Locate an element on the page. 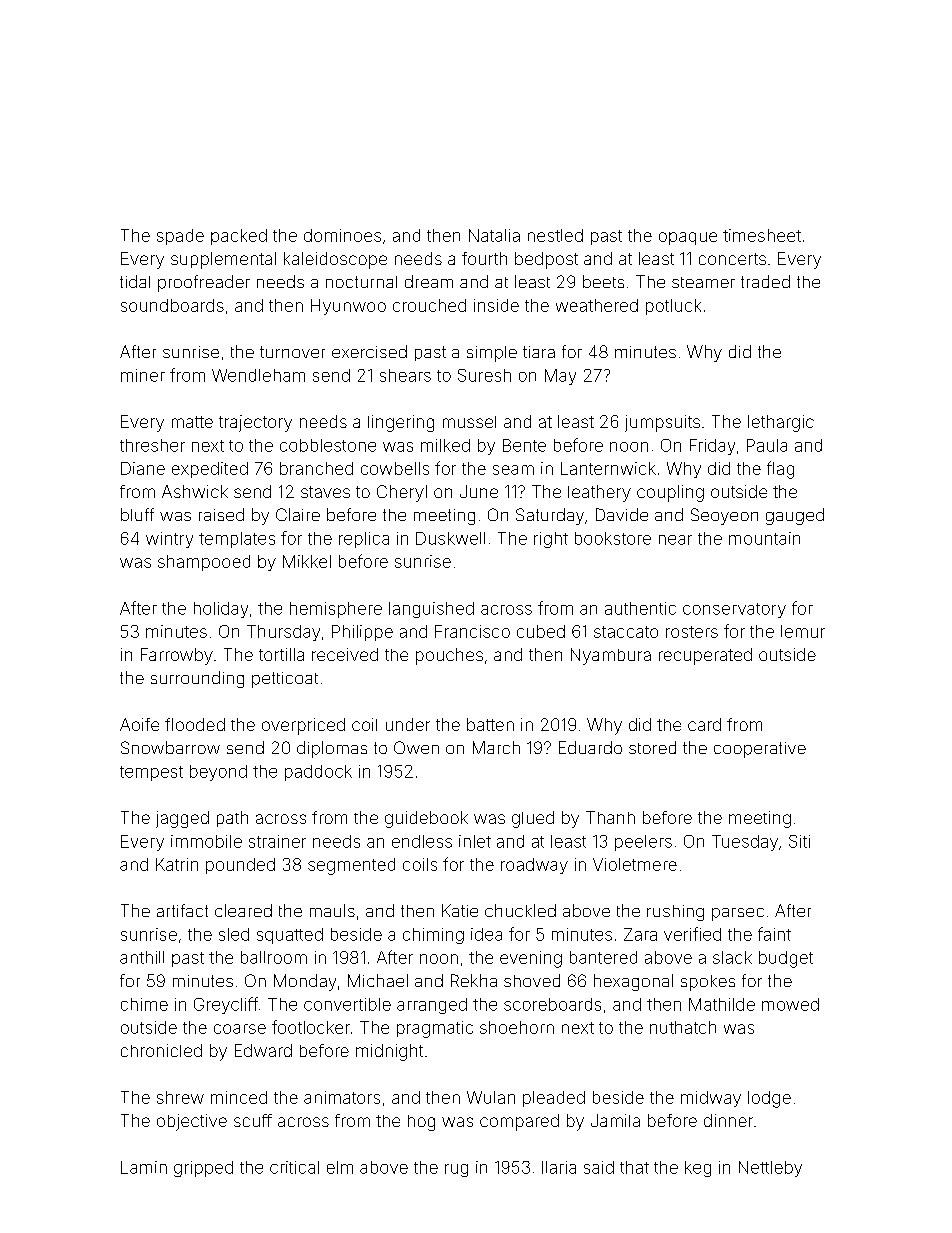 This image has height=1233, width=952. jagged is located at coordinates (182, 819).
